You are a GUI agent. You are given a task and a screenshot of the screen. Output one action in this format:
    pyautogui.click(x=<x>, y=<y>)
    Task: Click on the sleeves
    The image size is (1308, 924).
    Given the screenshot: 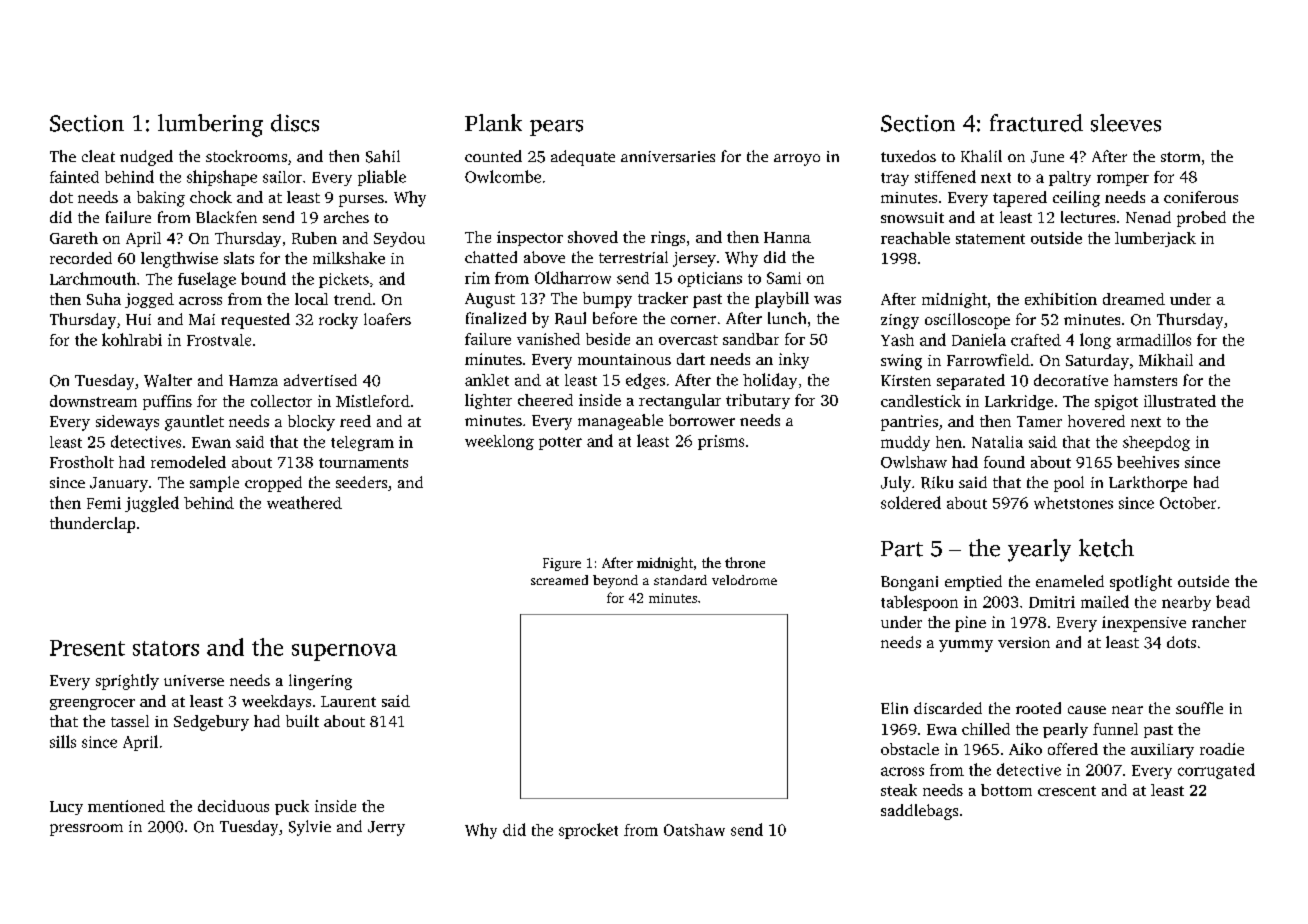 What is the action you would take?
    pyautogui.click(x=1126, y=123)
